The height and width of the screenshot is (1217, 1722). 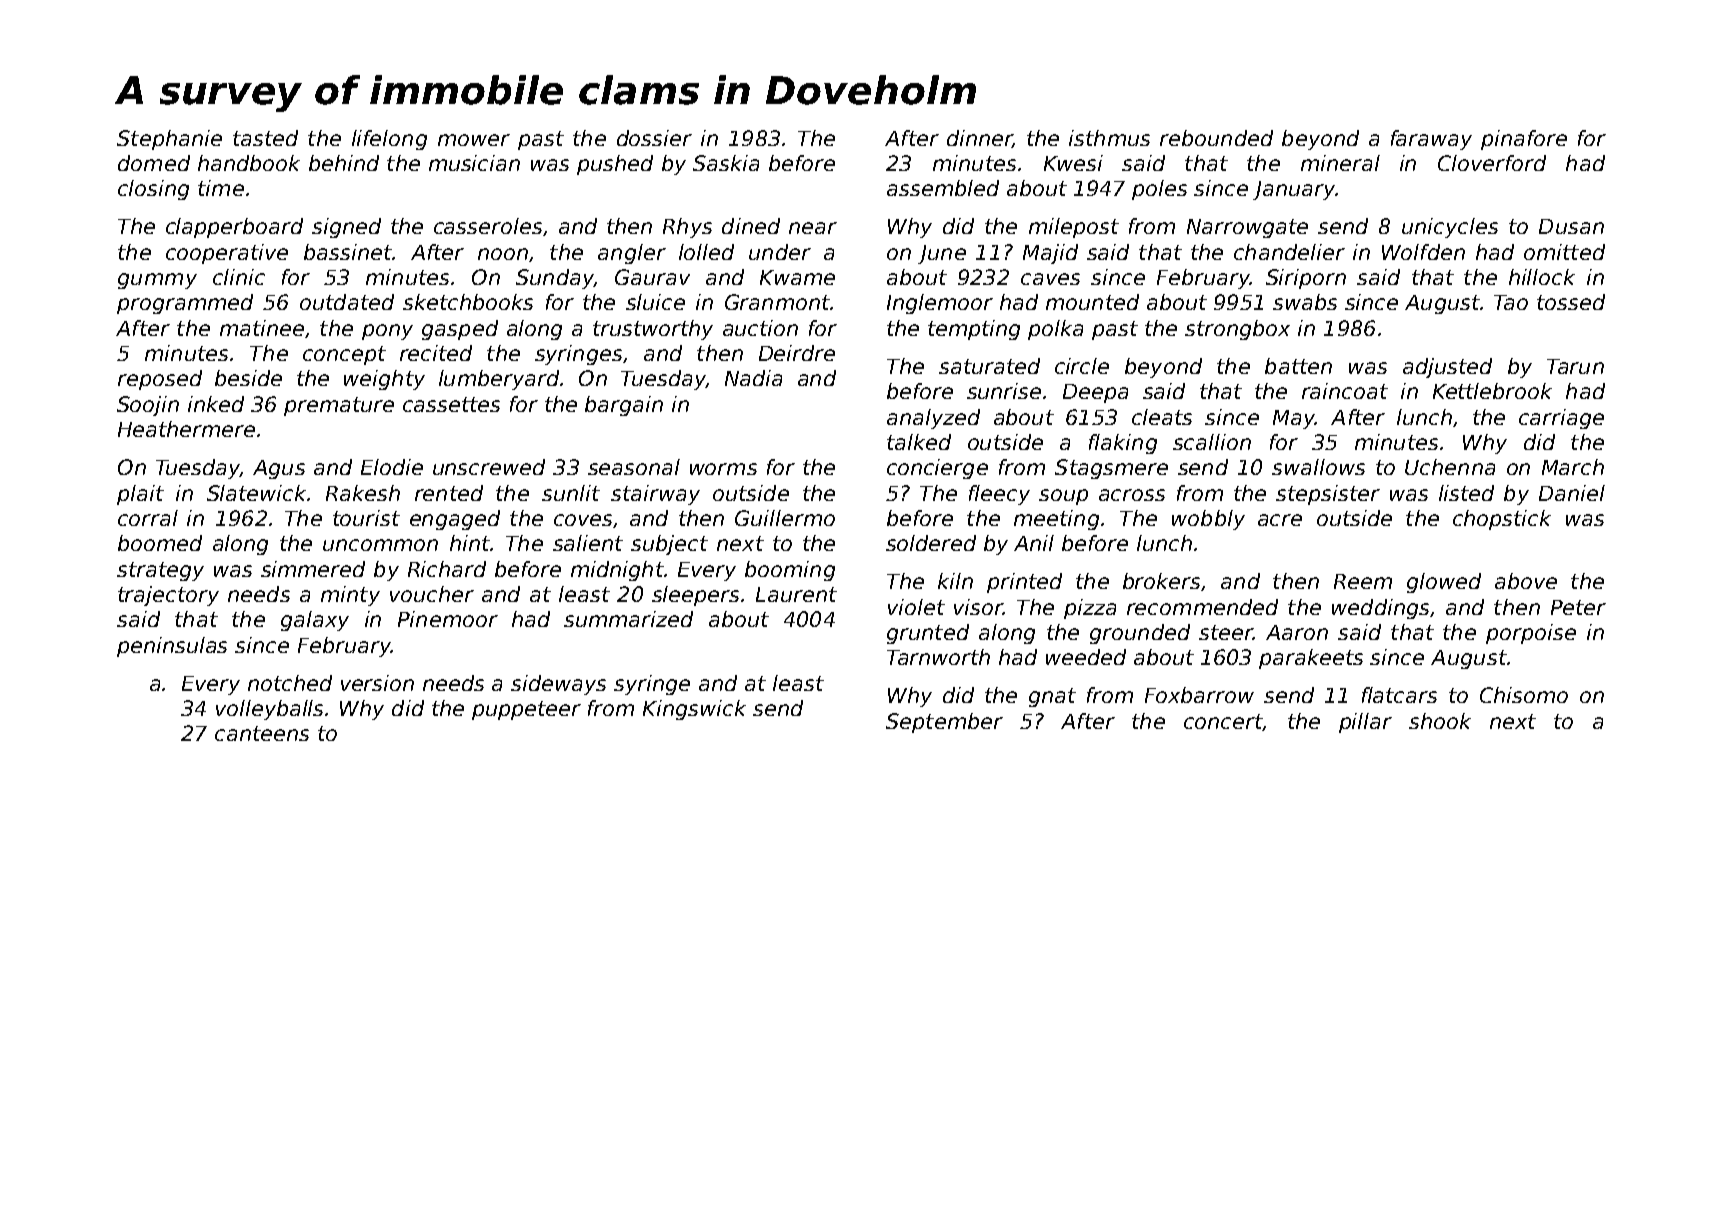 What do you see at coordinates (169, 140) in the screenshot?
I see `Stephanie` at bounding box center [169, 140].
